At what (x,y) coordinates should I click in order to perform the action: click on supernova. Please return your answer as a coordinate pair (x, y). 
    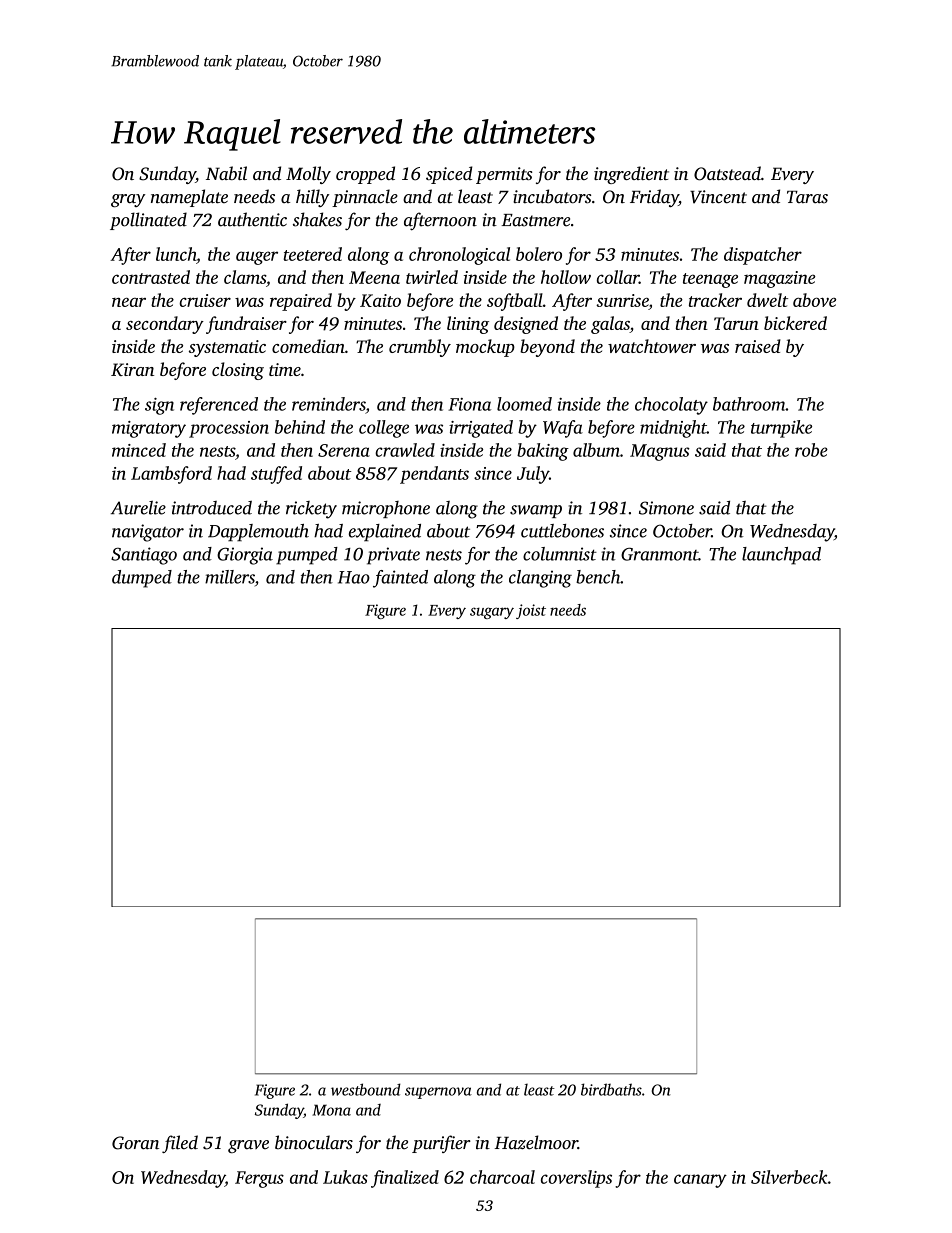
    Looking at the image, I should click on (438, 1093).
